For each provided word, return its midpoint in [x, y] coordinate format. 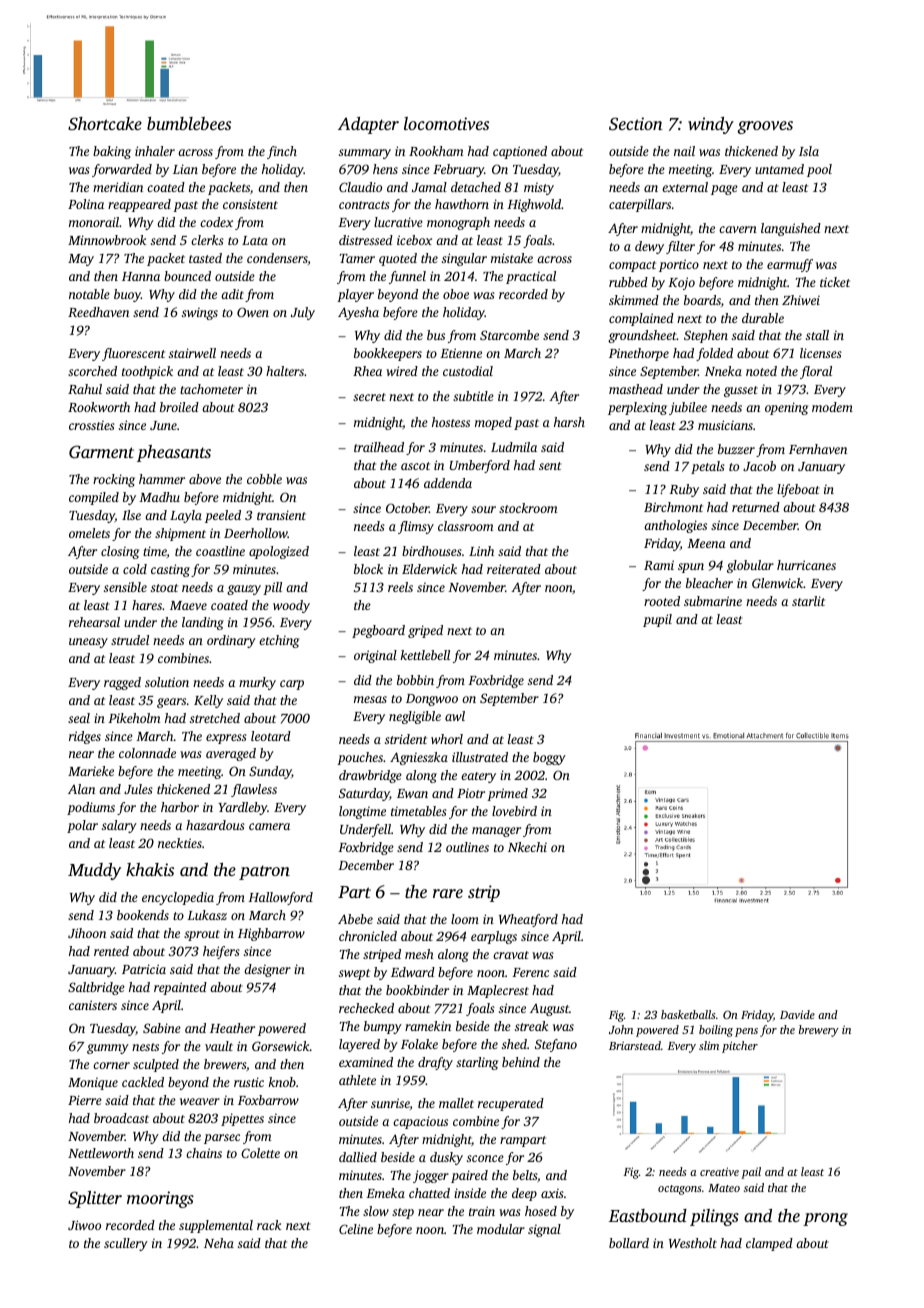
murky [257, 683]
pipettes [242, 1119]
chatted [429, 1193]
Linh [481, 551]
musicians [725, 425]
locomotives [446, 123]
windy [711, 125]
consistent [250, 204]
